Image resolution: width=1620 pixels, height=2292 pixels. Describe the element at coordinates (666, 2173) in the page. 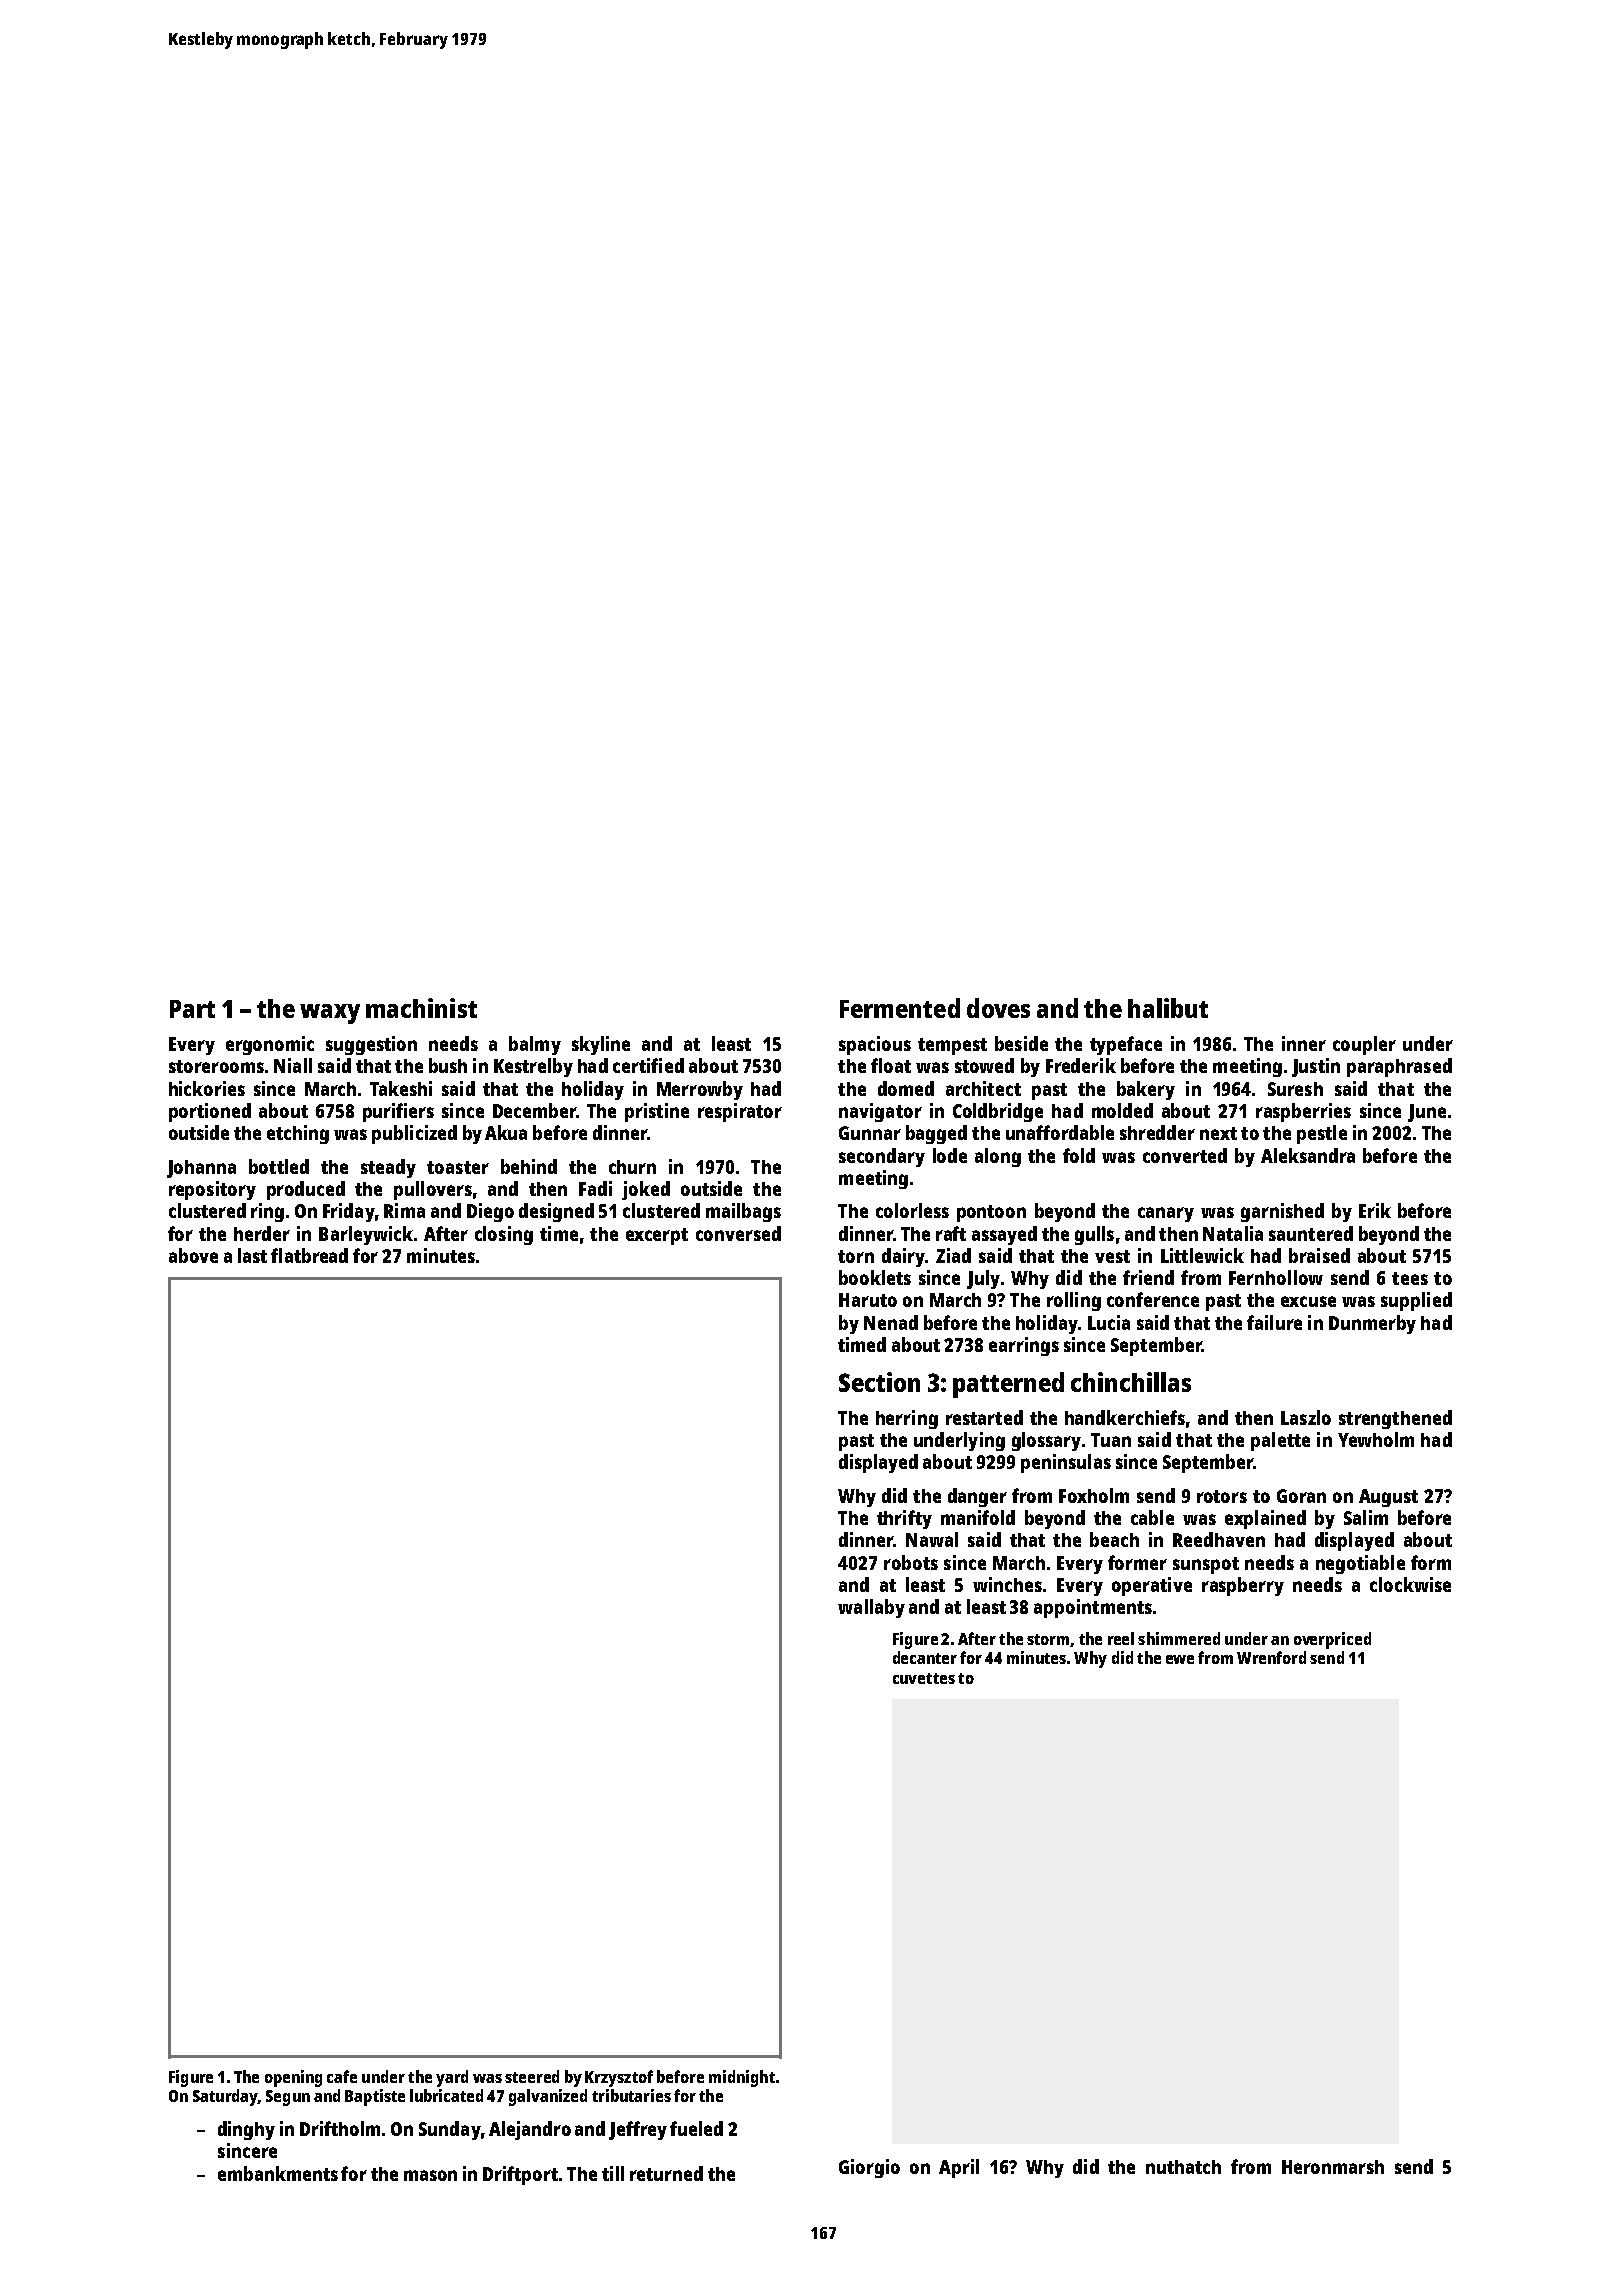

I see `returned` at that location.
